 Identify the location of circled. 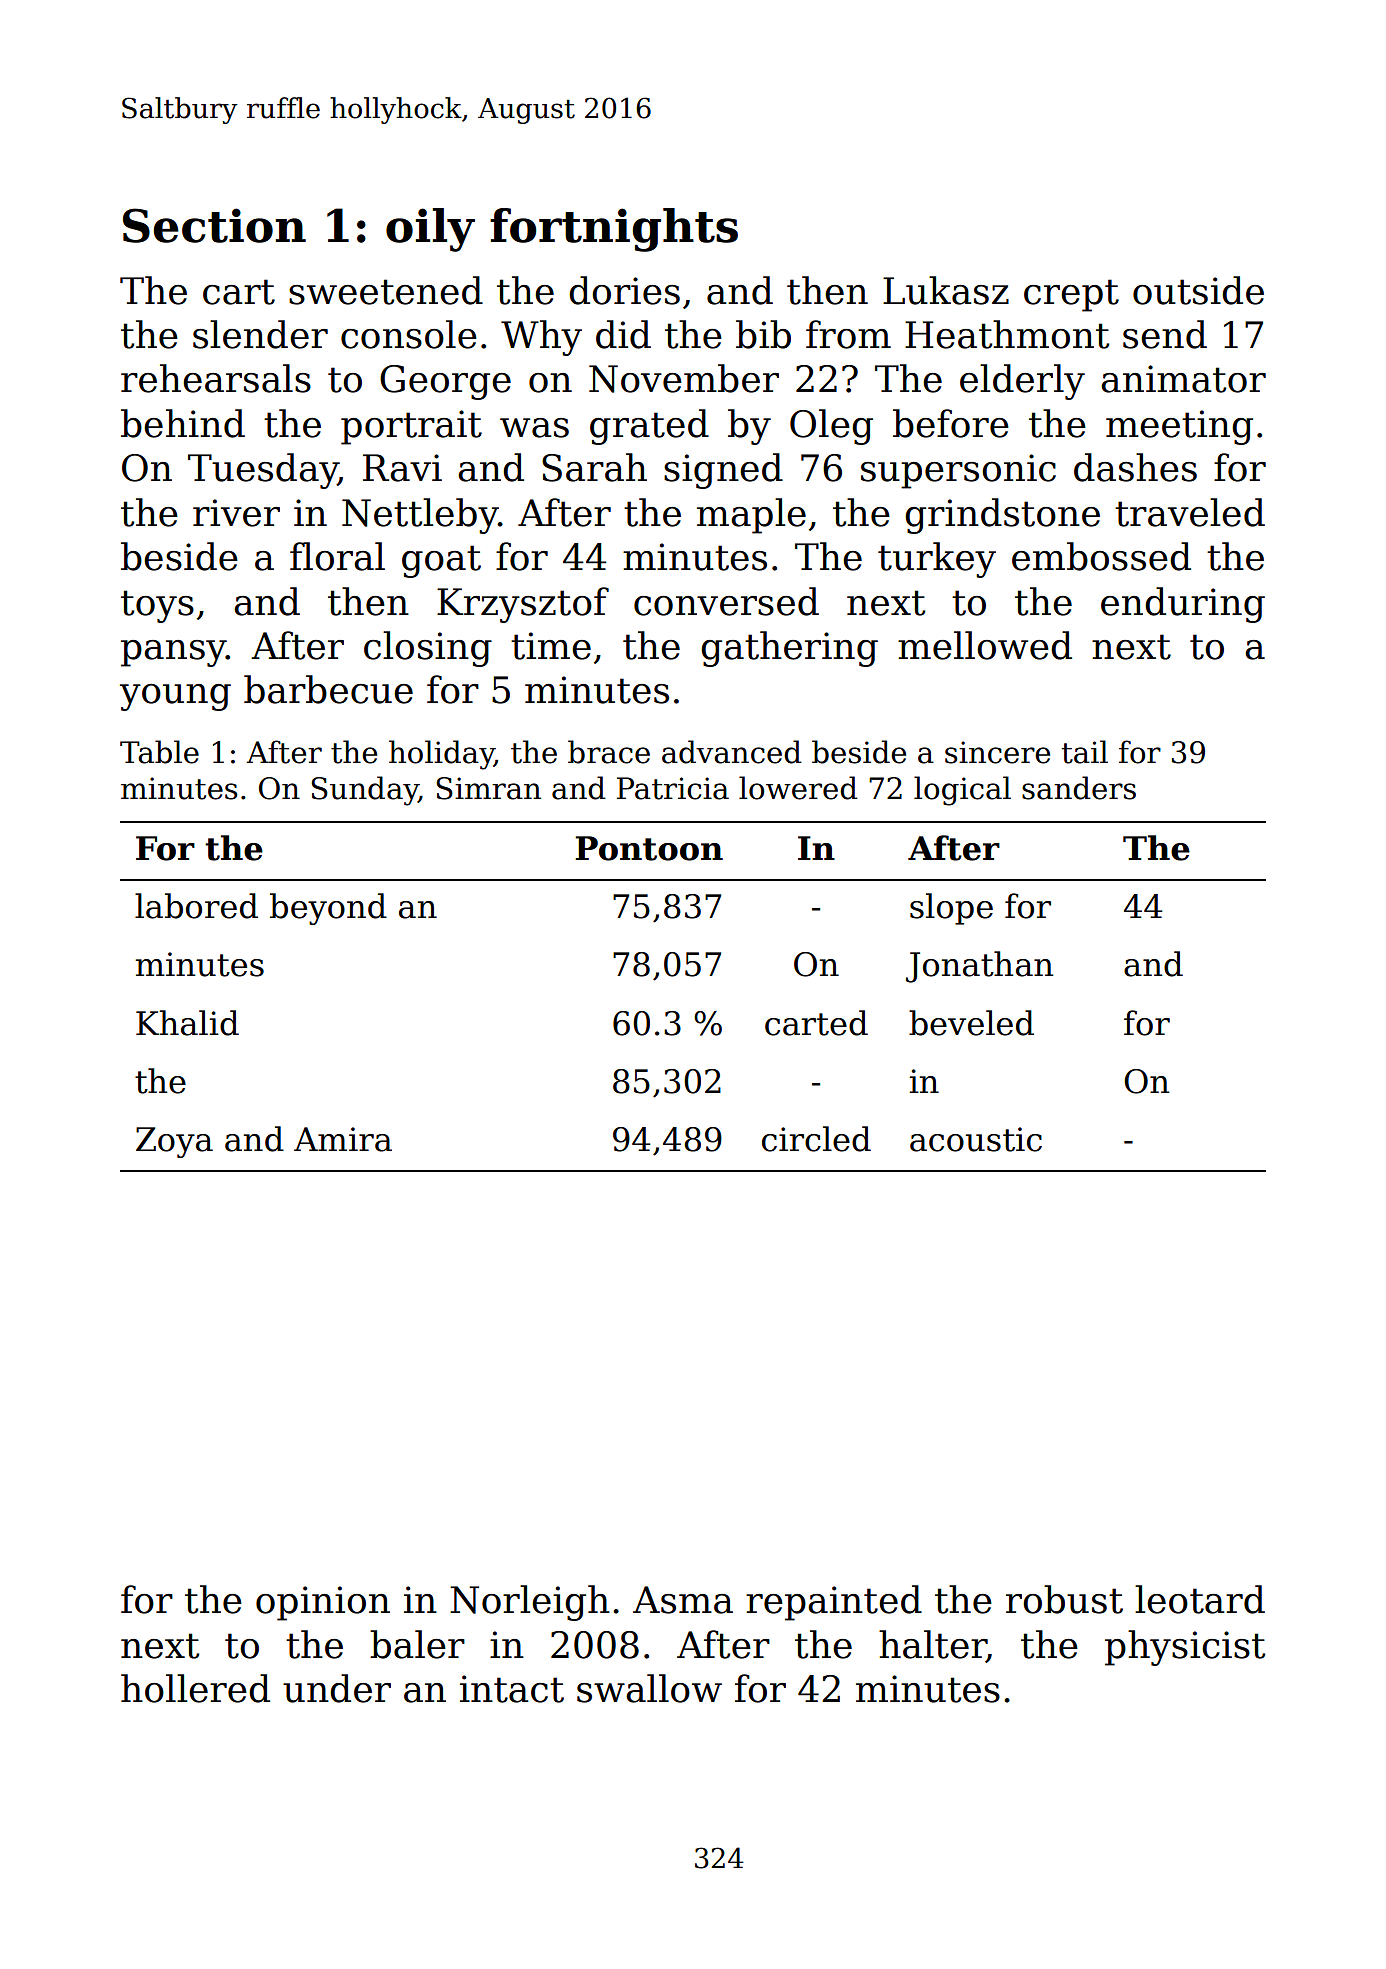
(816, 1139).
